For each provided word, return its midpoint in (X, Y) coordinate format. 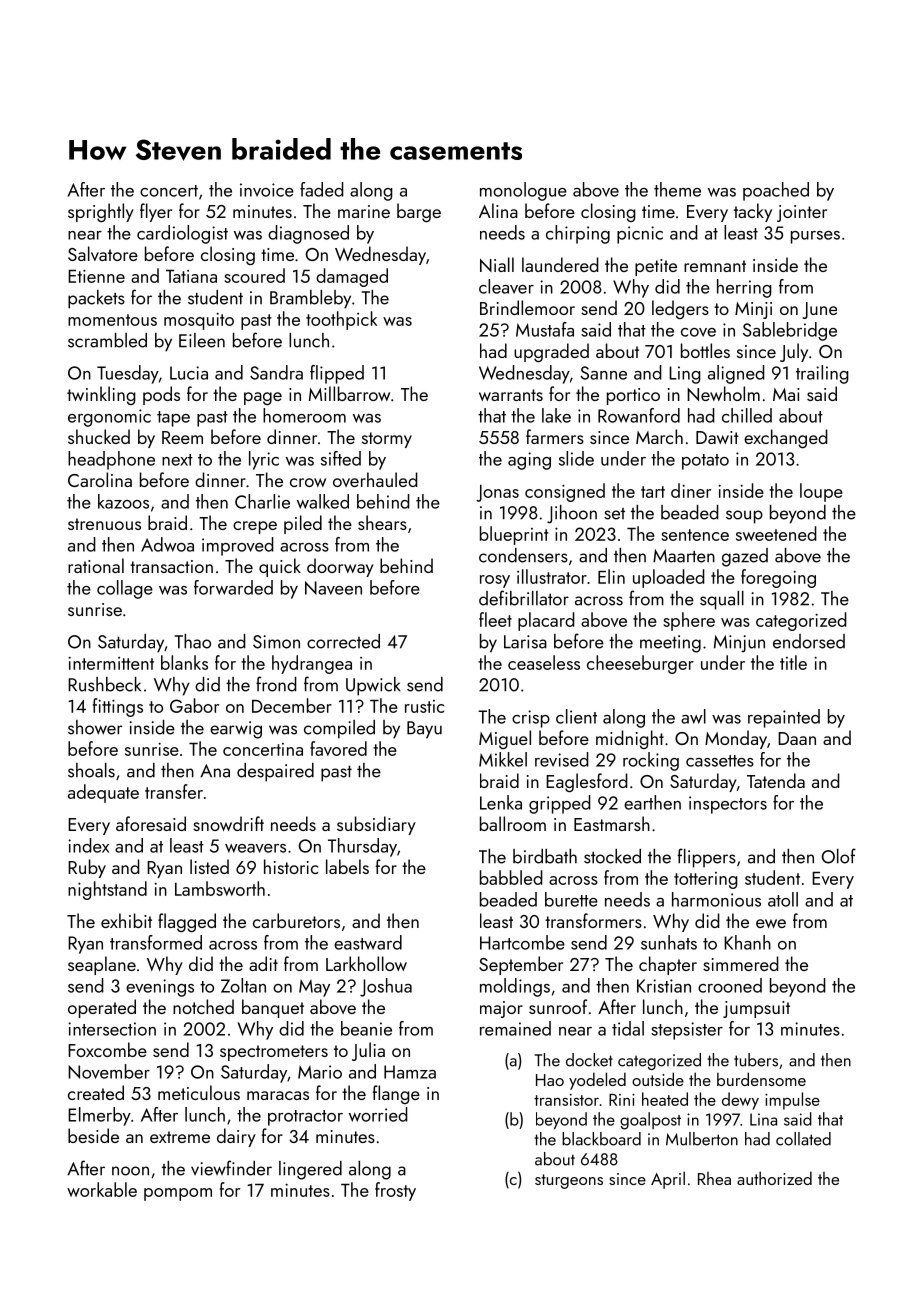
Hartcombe (522, 942)
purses (815, 237)
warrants (511, 395)
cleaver (506, 286)
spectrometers (274, 1053)
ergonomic (109, 418)
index (88, 845)
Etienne (96, 276)
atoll (783, 899)
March (659, 436)
